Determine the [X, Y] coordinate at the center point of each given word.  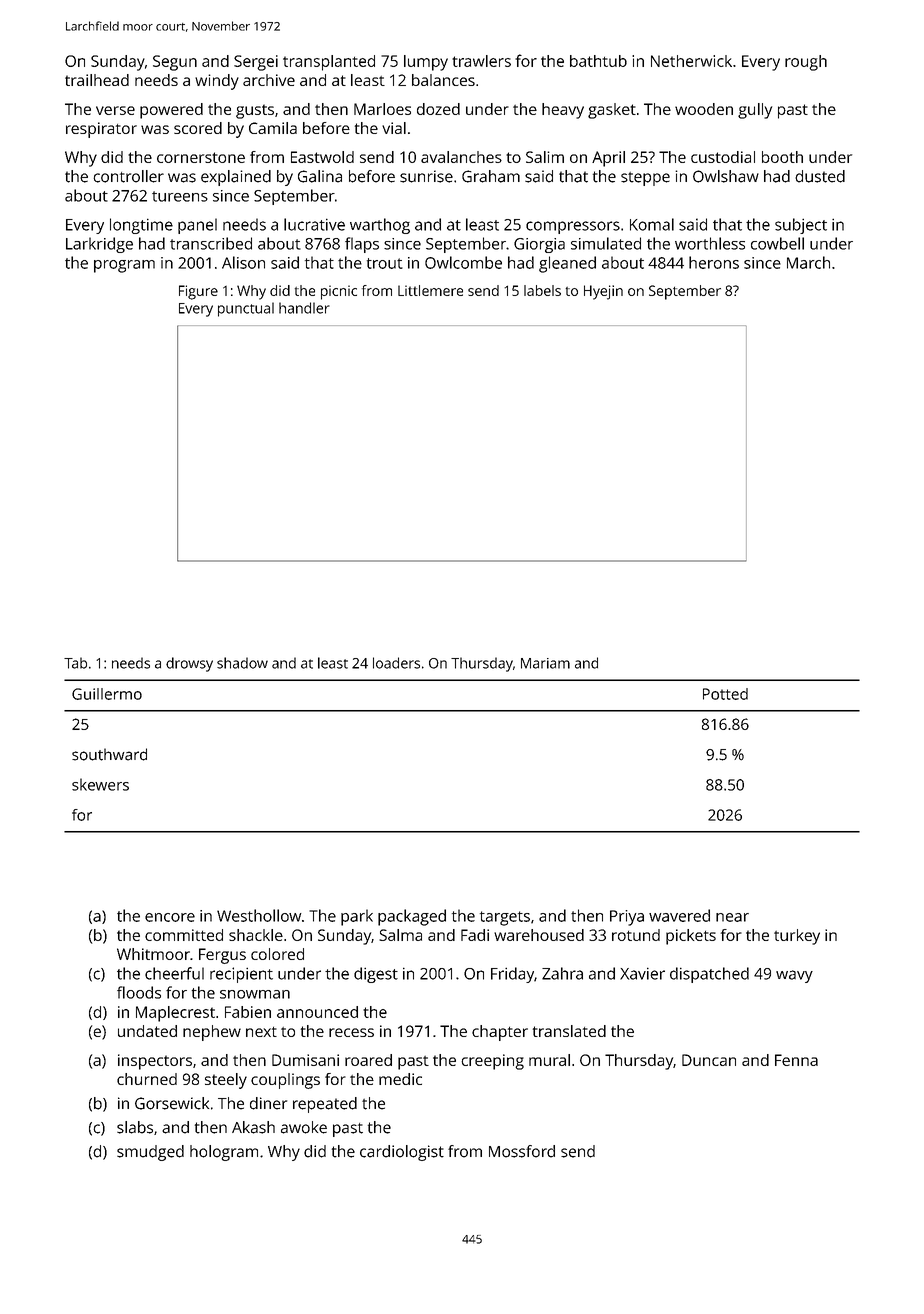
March [808, 262]
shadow [242, 663]
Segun [175, 63]
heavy [563, 111]
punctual [246, 309]
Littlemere [430, 290]
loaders [396, 663]
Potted [725, 694]
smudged [150, 1153]
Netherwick [691, 61]
